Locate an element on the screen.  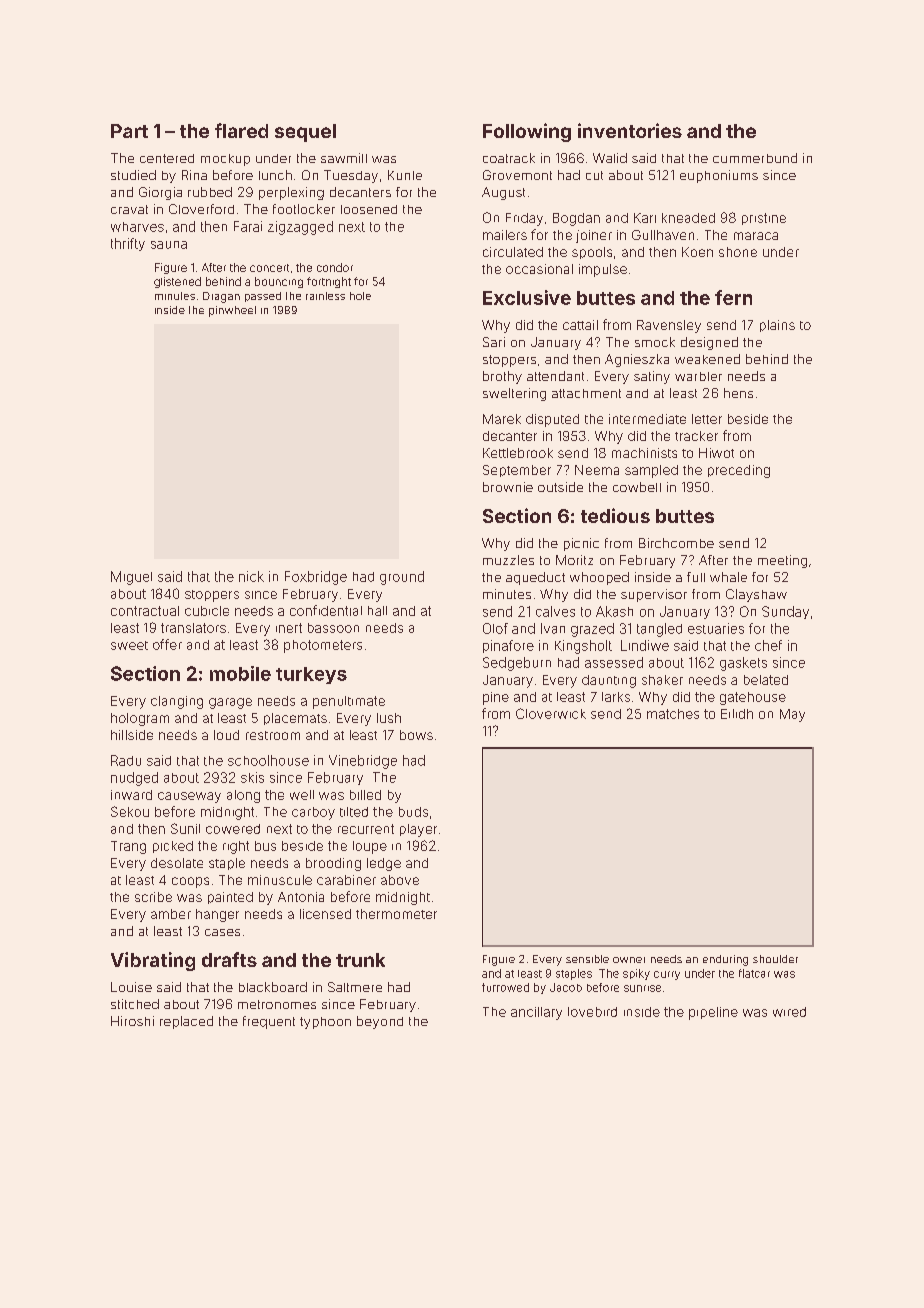
cattail is located at coordinates (580, 325).
